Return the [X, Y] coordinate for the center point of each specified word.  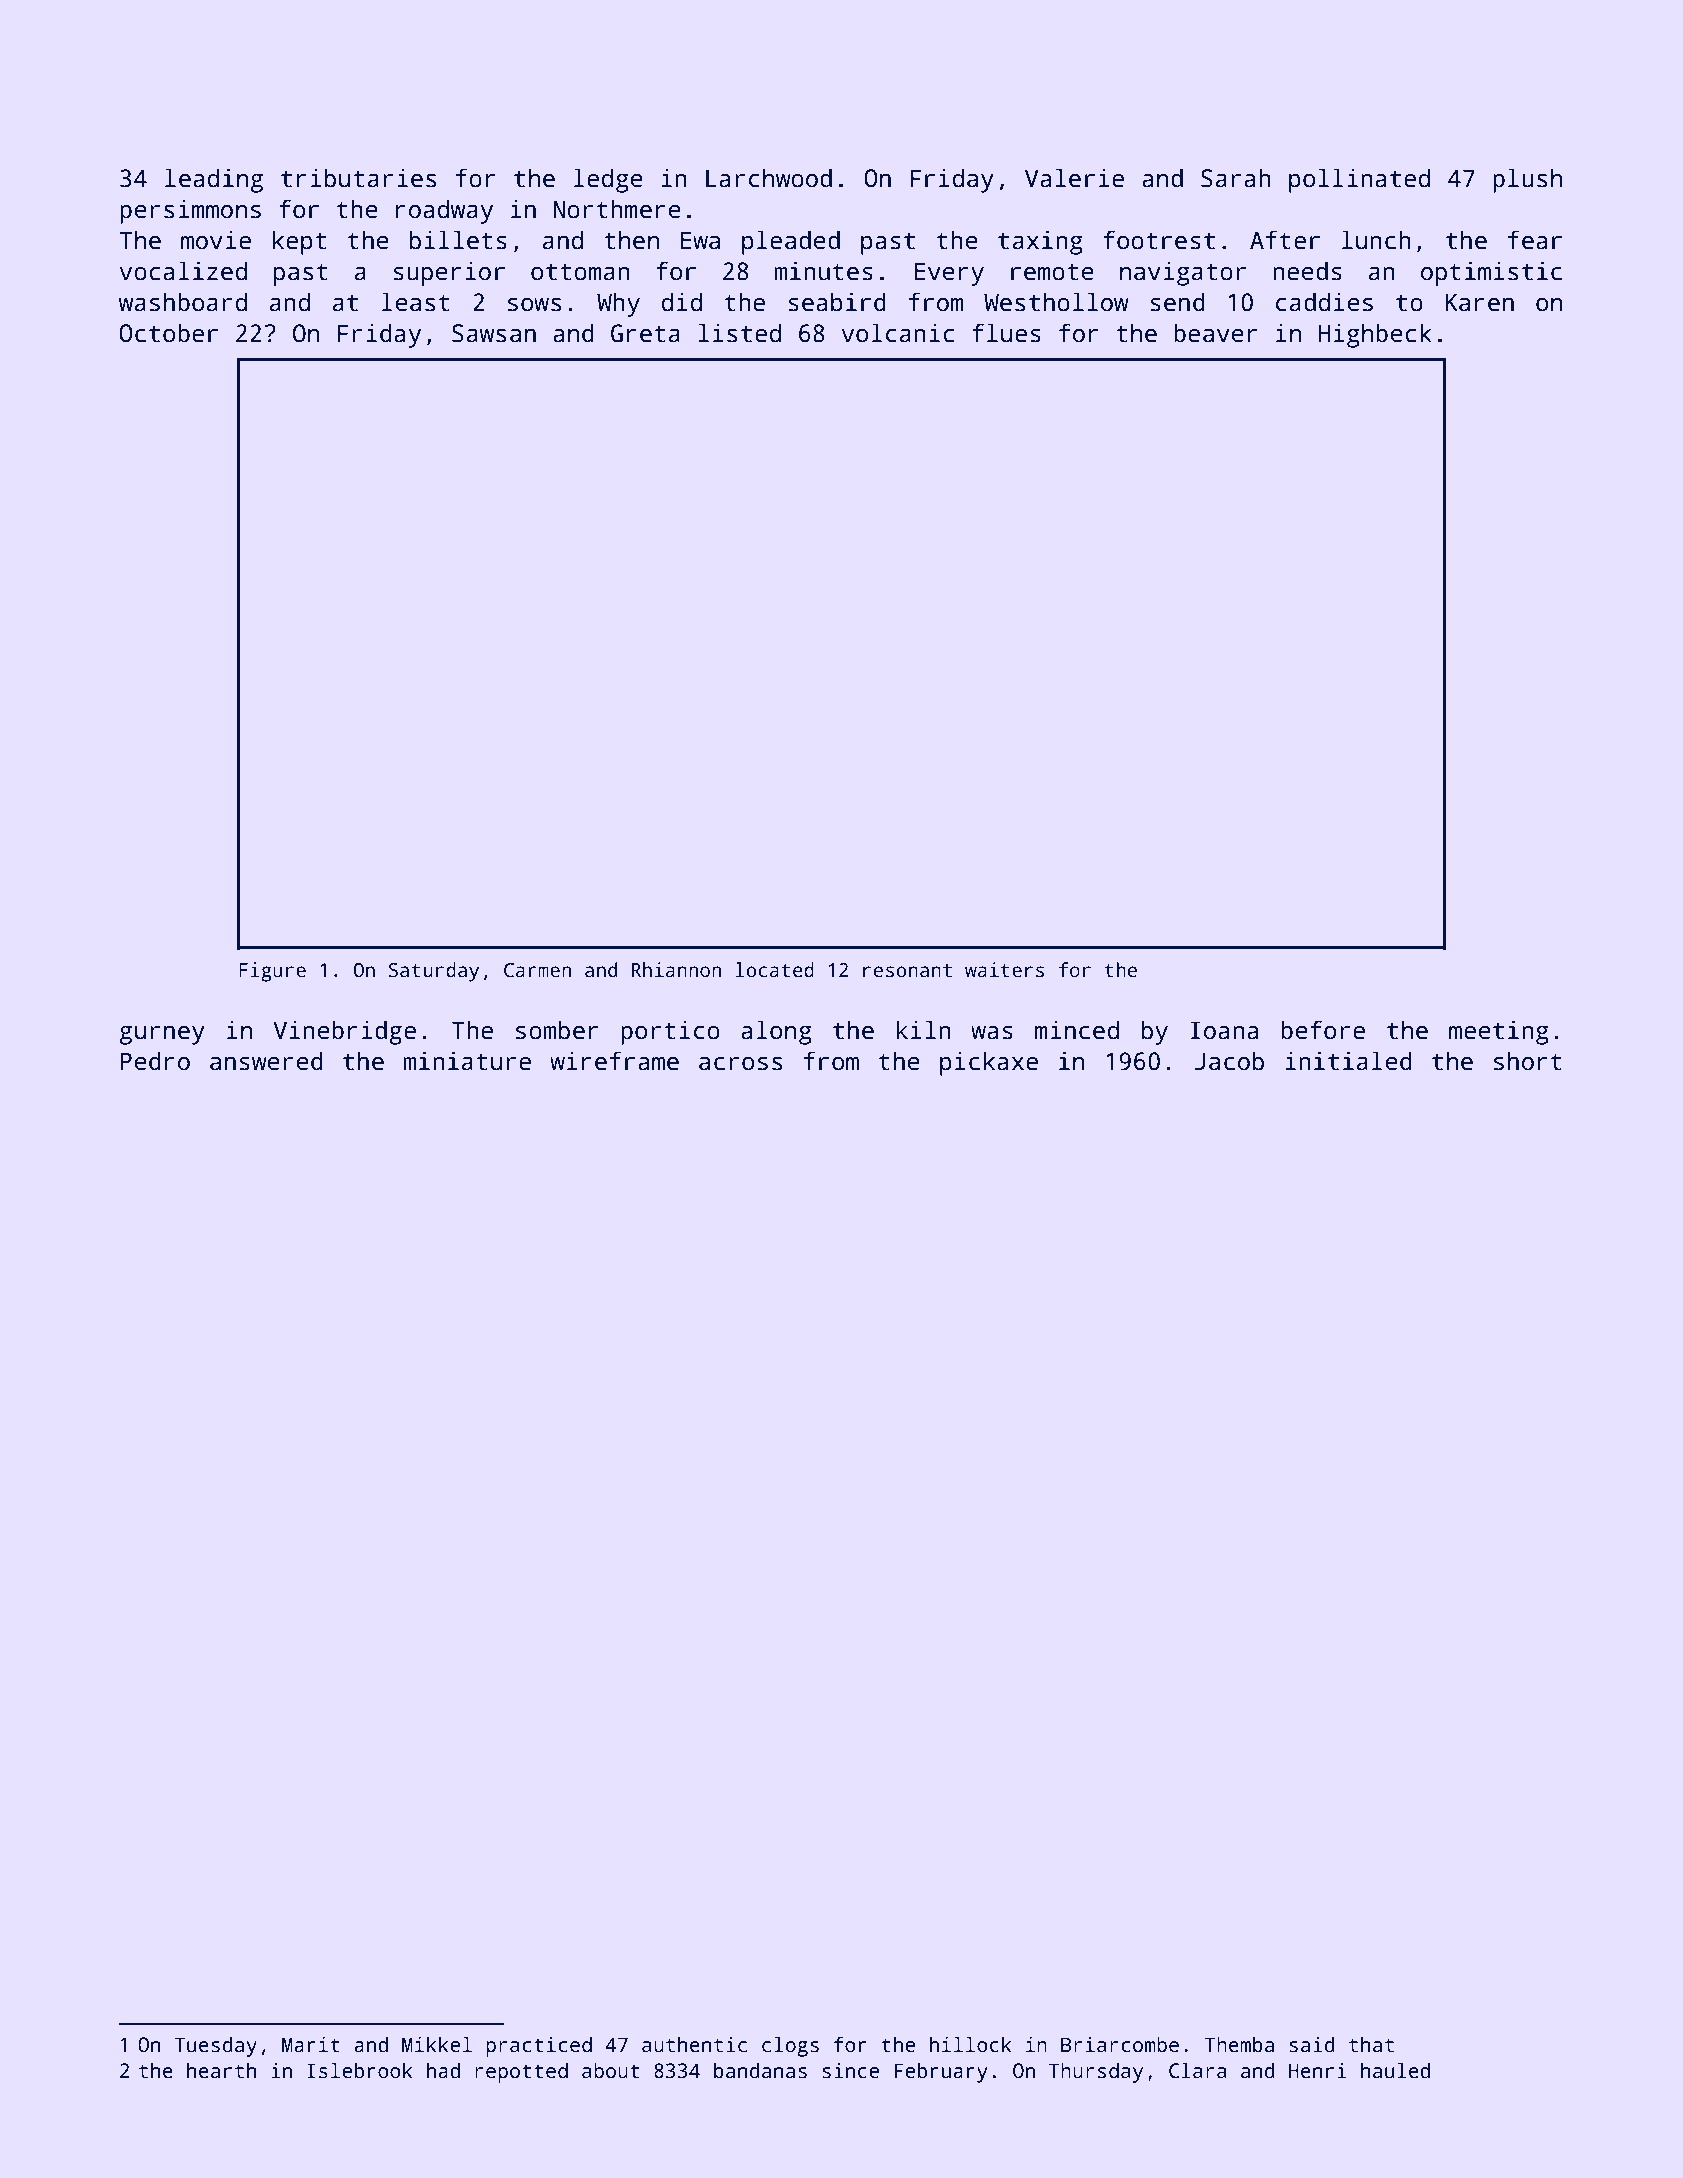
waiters [1004, 970]
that [1371, 2044]
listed [739, 333]
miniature [467, 1061]
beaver [1216, 333]
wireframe [614, 1061]
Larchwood [769, 178]
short [1528, 1061]
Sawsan [494, 333]
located [774, 970]
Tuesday [215, 2046]
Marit [311, 2045]
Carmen [537, 970]
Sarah [1236, 178]
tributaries [358, 178]
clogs [790, 2046]
